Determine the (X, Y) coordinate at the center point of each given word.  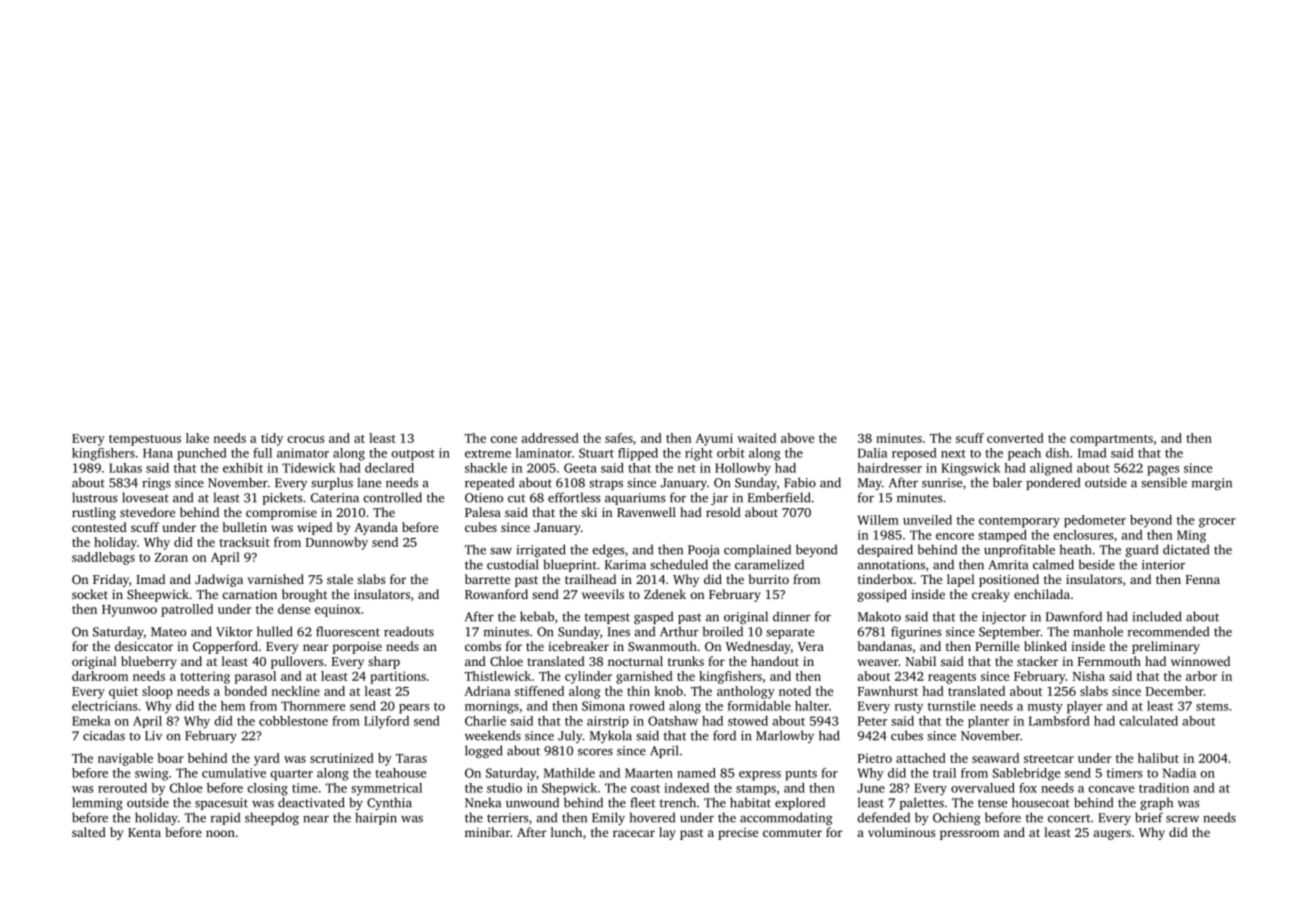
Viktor (234, 631)
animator (303, 453)
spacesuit (221, 804)
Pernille (997, 646)
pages (1163, 471)
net (687, 468)
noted (795, 691)
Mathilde (569, 773)
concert (1069, 818)
